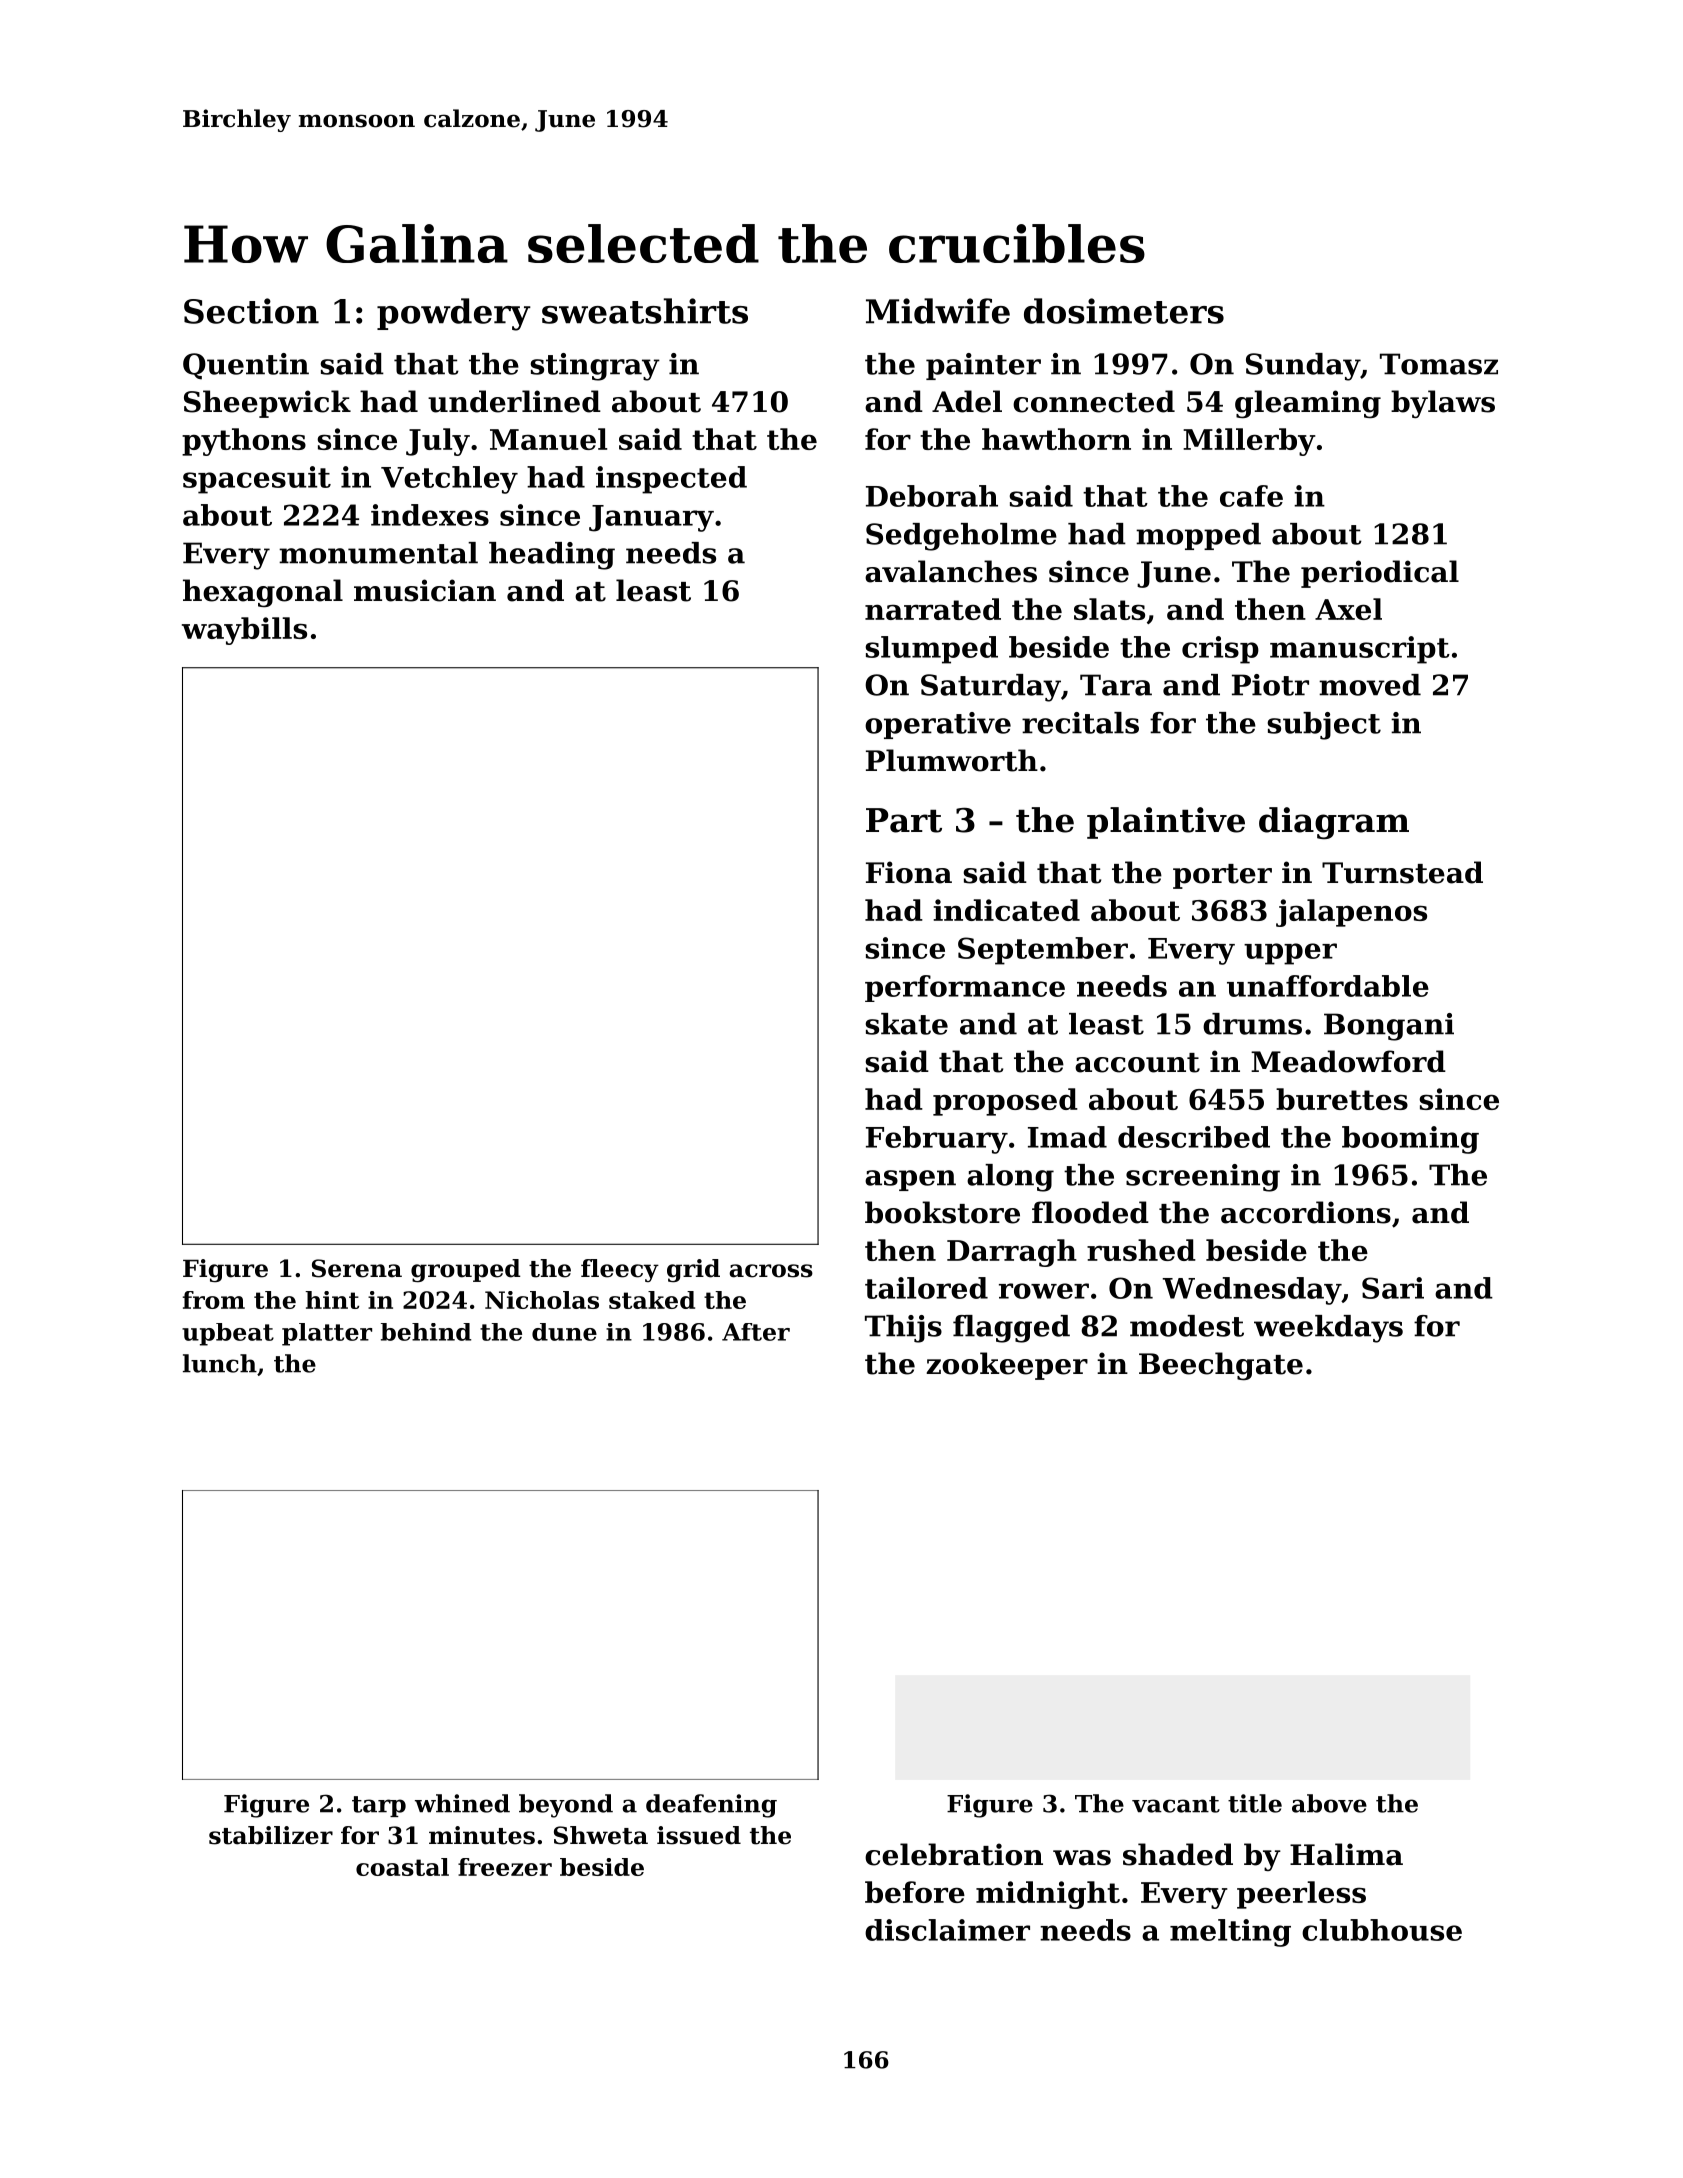 The image size is (1683, 2178). I want to click on Beechgate, so click(1221, 1366).
